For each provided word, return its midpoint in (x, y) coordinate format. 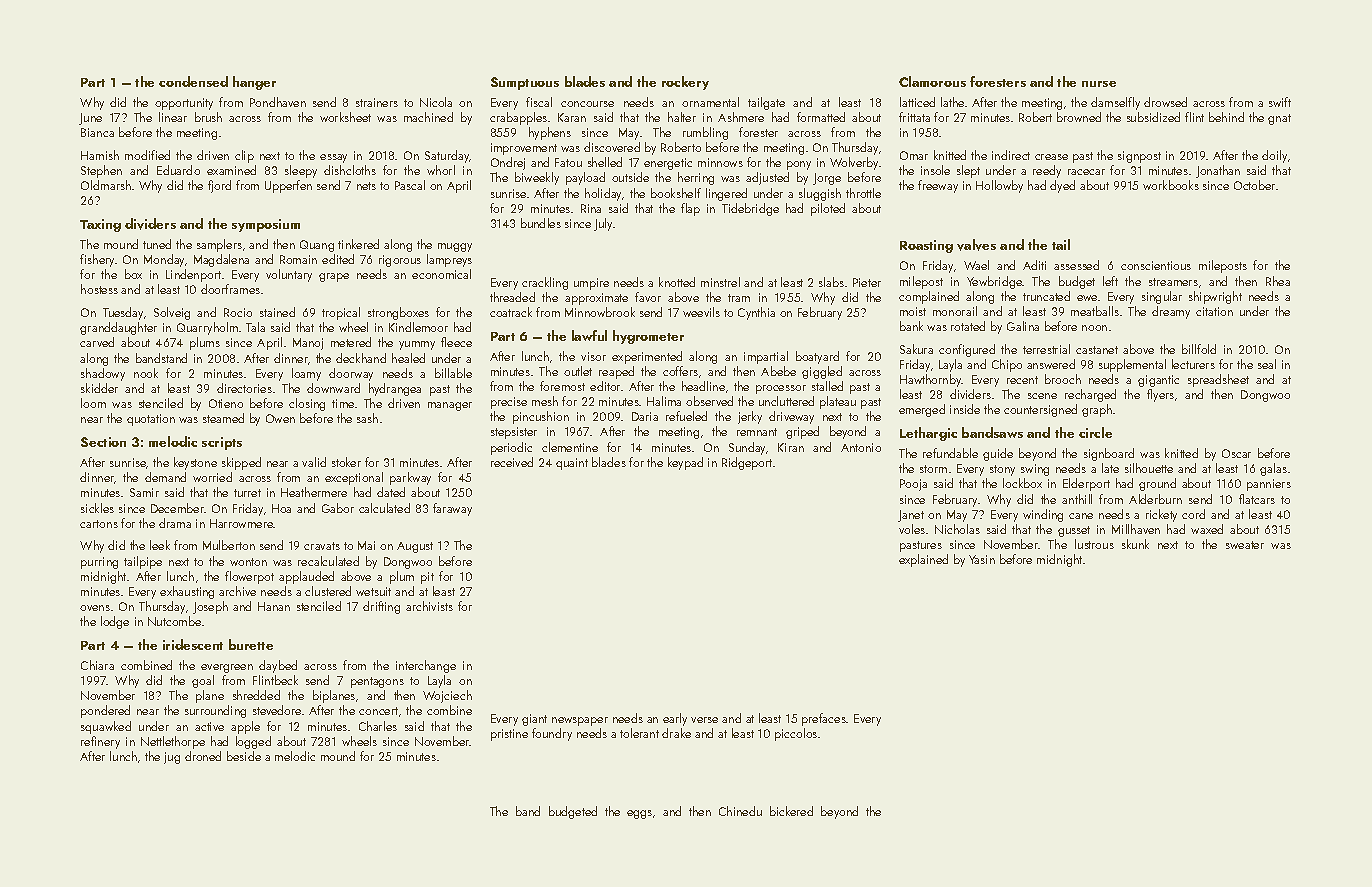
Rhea (1278, 281)
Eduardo (178, 170)
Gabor (338, 508)
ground (1157, 484)
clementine (570, 447)
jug (172, 758)
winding (1043, 515)
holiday (603, 194)
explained (923, 560)
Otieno (226, 403)
